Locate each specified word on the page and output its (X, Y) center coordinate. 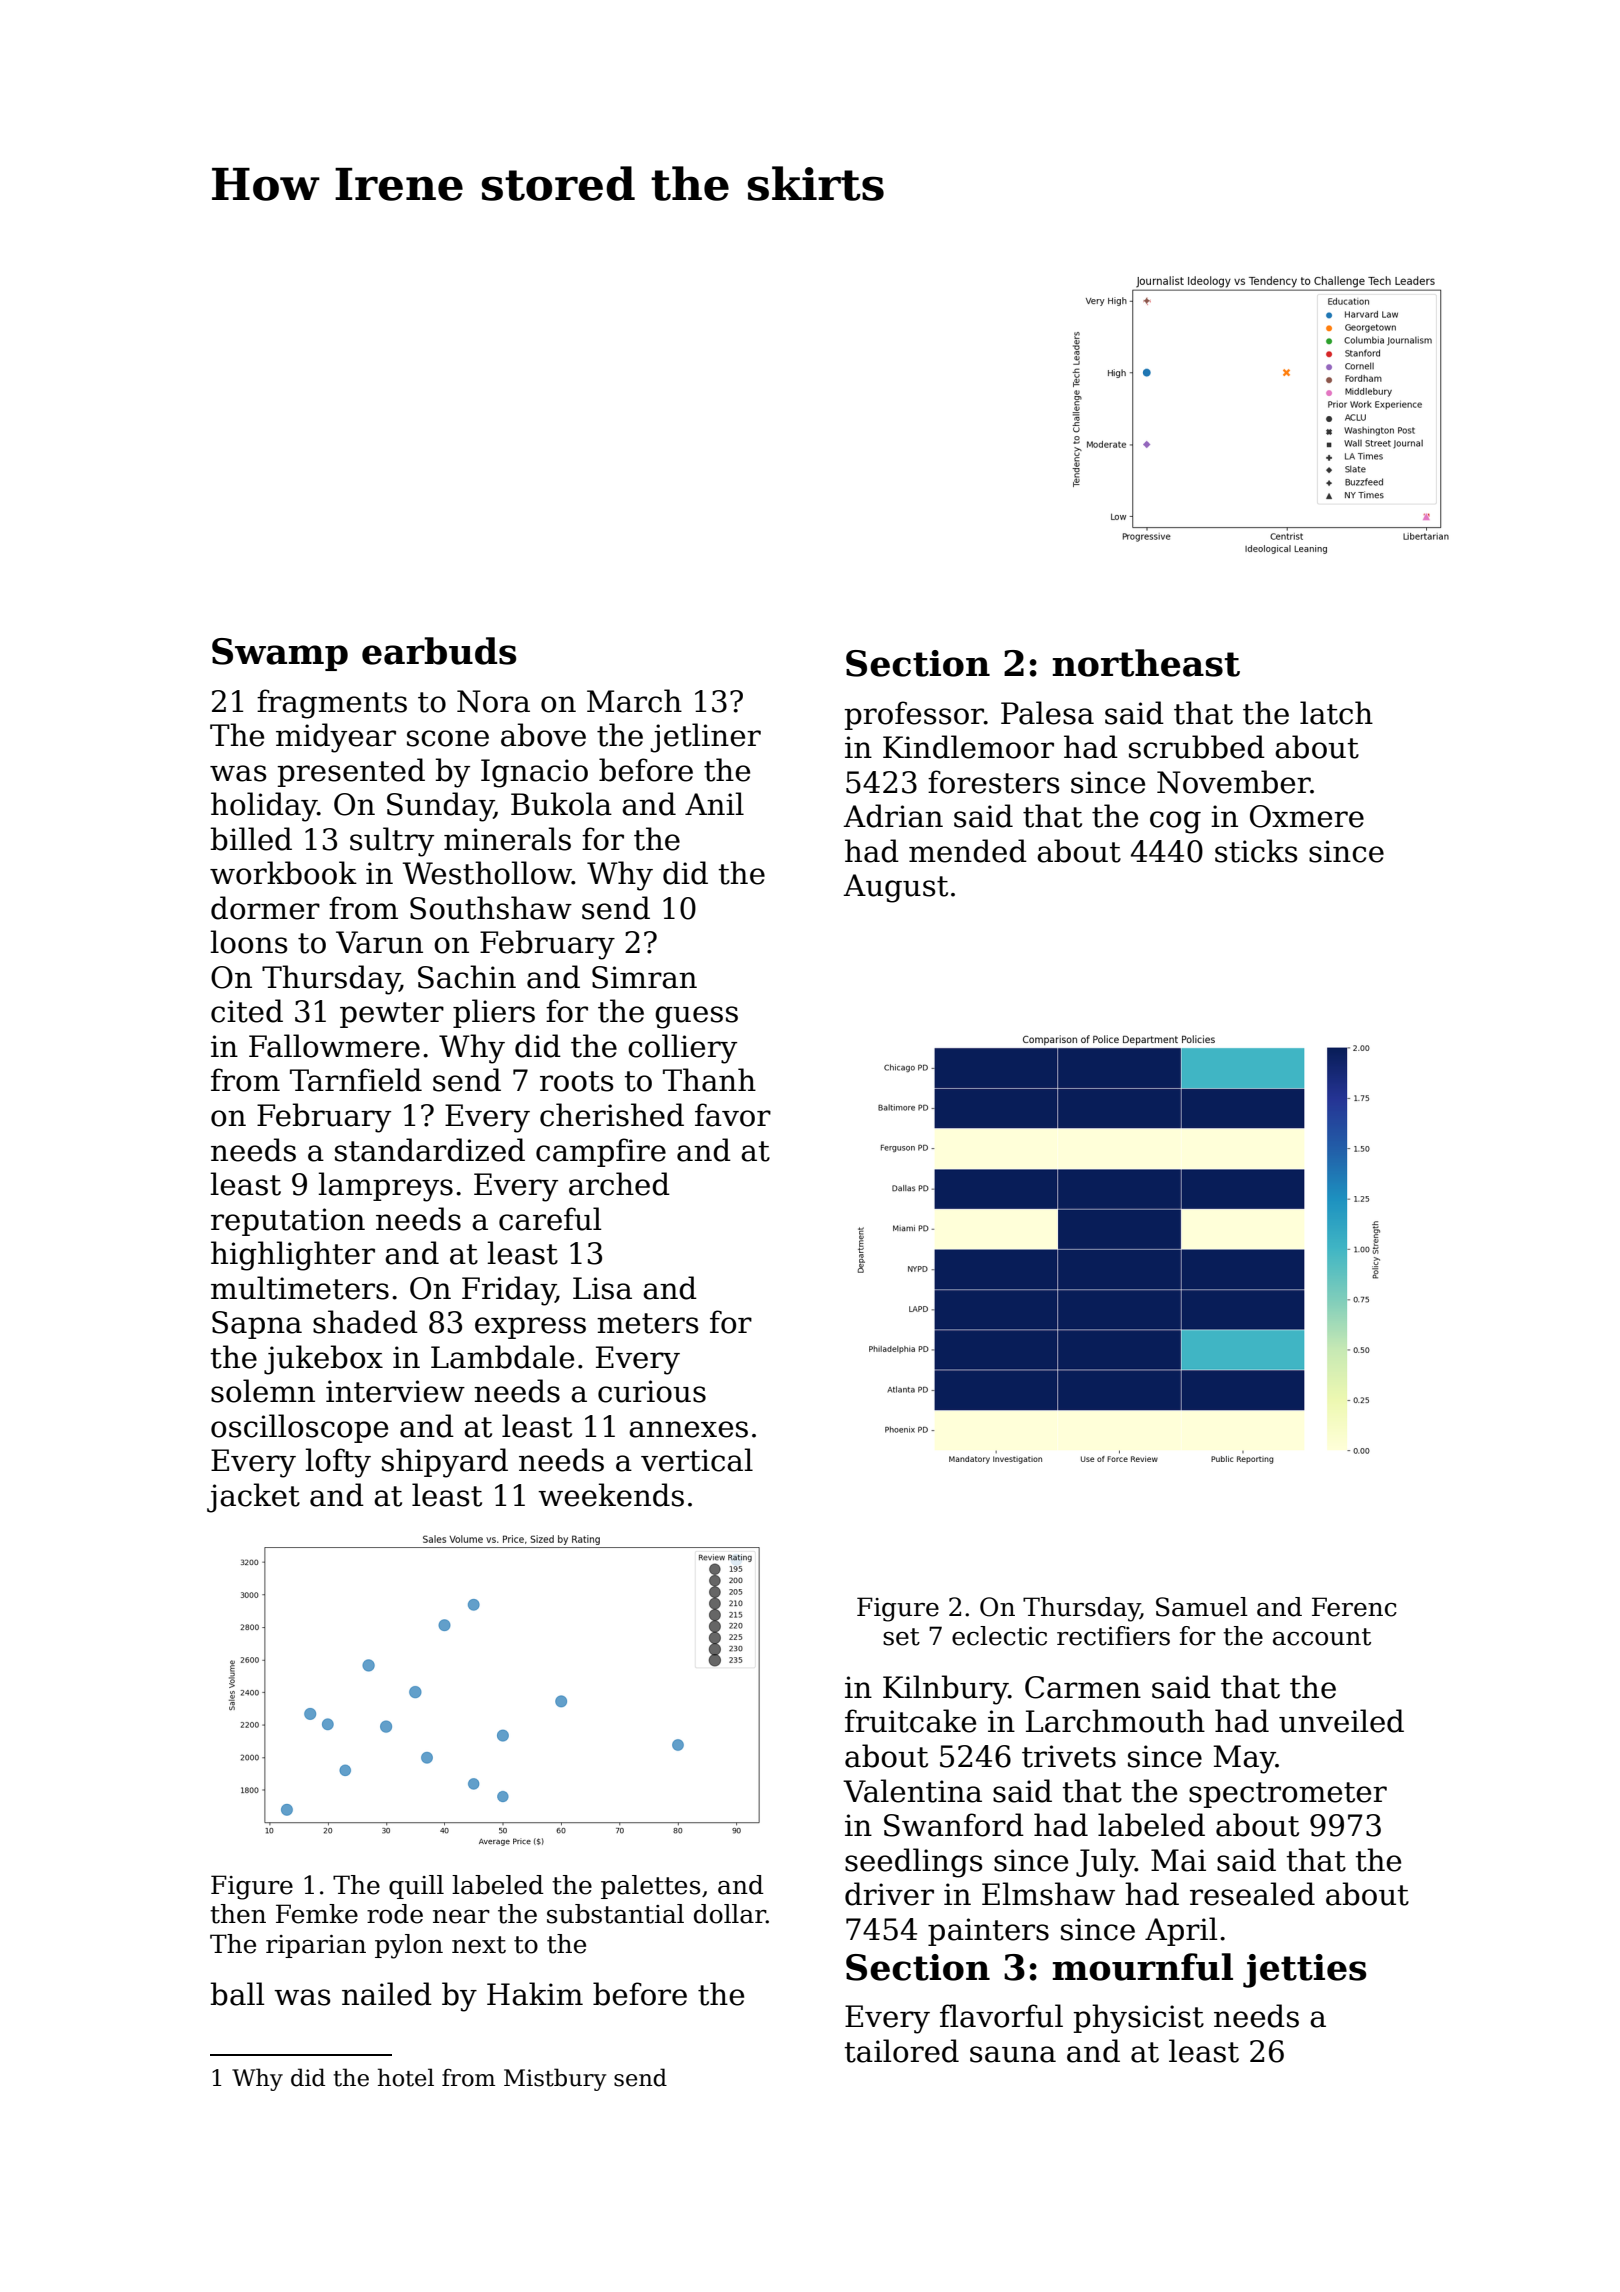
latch (1336, 713)
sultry (392, 842)
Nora (493, 701)
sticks (1256, 851)
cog (1175, 822)
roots (577, 1081)
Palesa (1047, 713)
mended (968, 851)
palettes (650, 1887)
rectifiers (1113, 1636)
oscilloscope (299, 1428)
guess (696, 1017)
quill (416, 1887)
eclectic (999, 1636)
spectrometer (1288, 1795)
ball (237, 1994)
